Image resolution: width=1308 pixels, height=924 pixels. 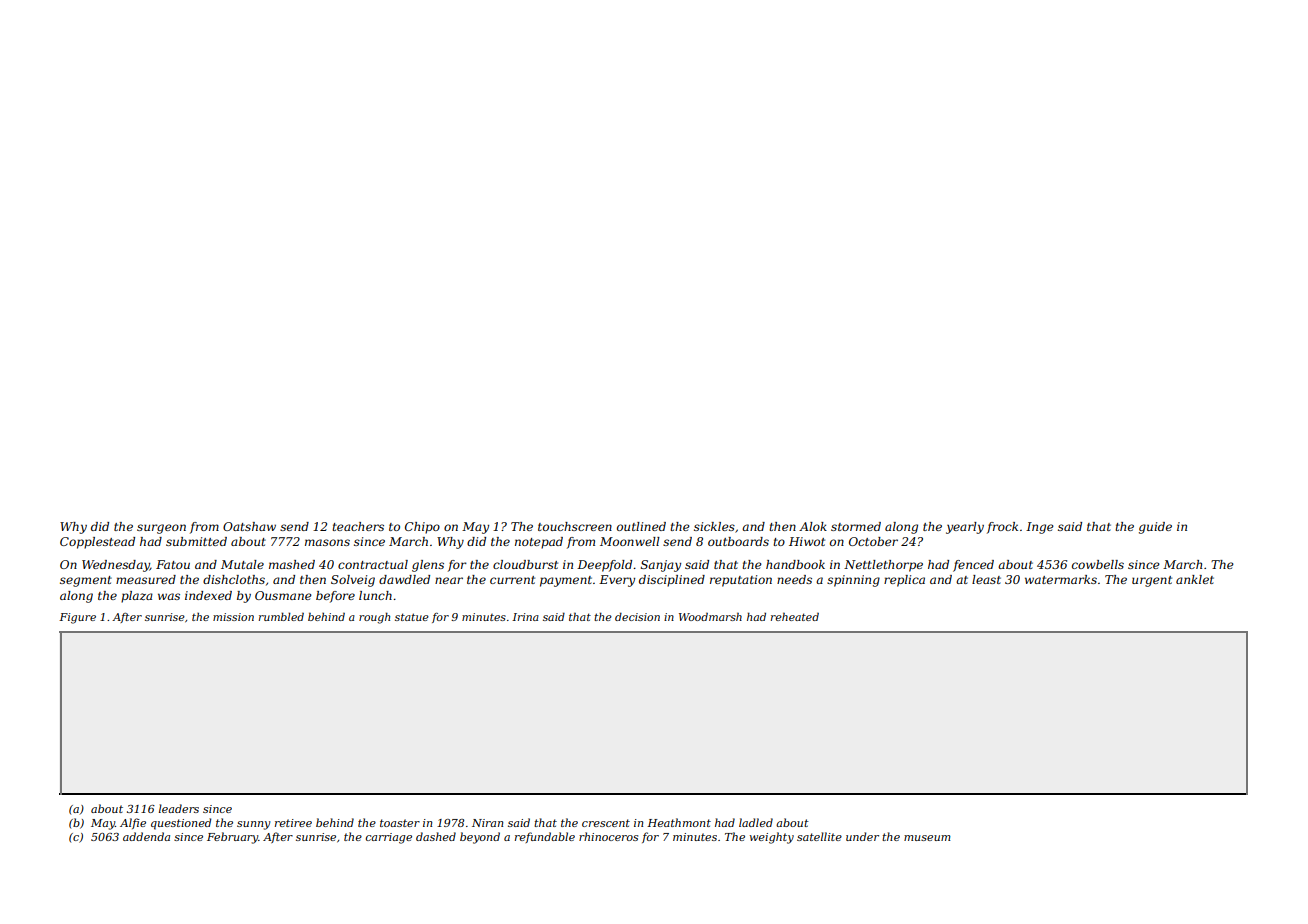 What do you see at coordinates (813, 526) in the screenshot?
I see `Alok` at bounding box center [813, 526].
